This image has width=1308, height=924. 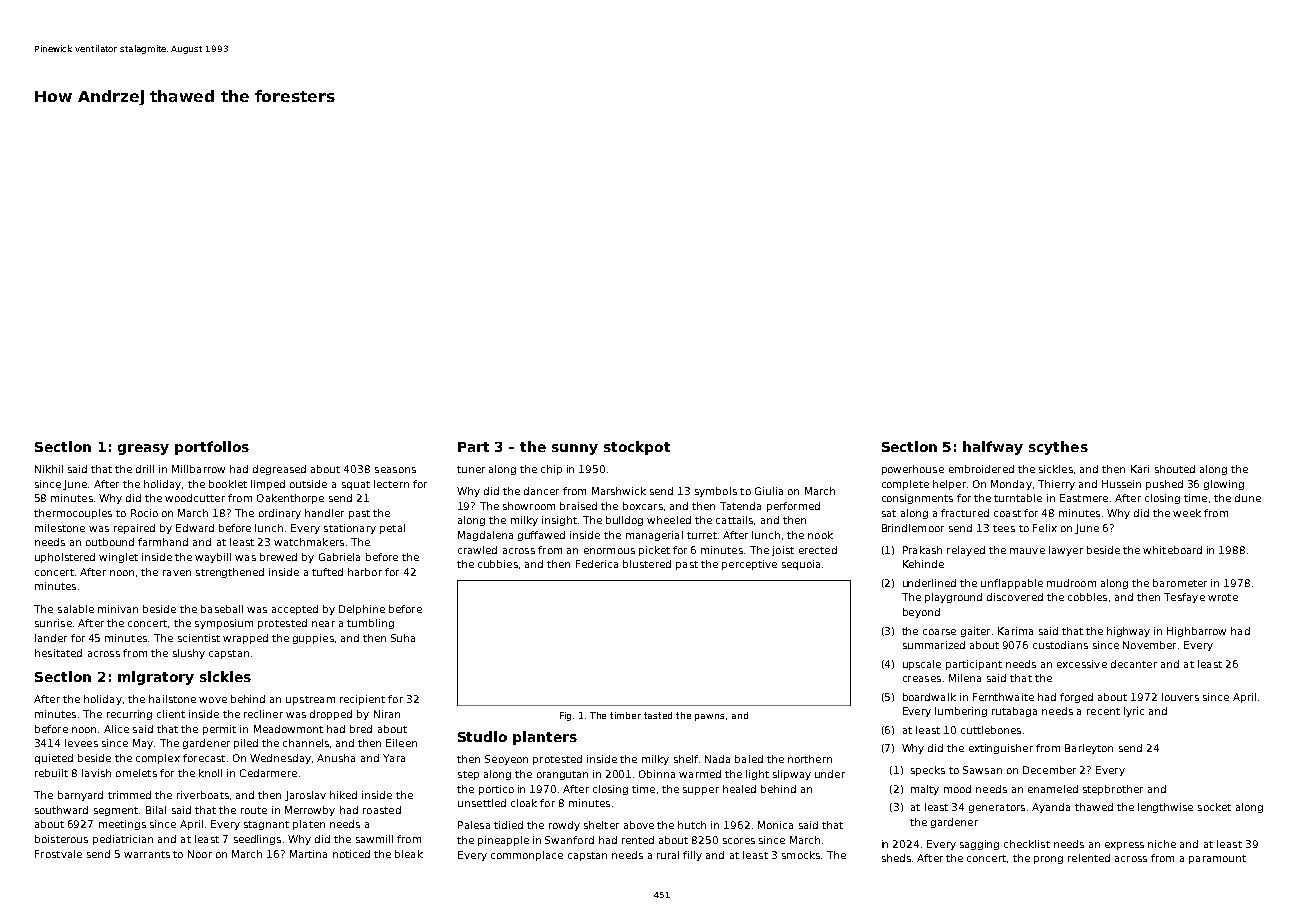 I want to click on portfolios, so click(x=212, y=448).
